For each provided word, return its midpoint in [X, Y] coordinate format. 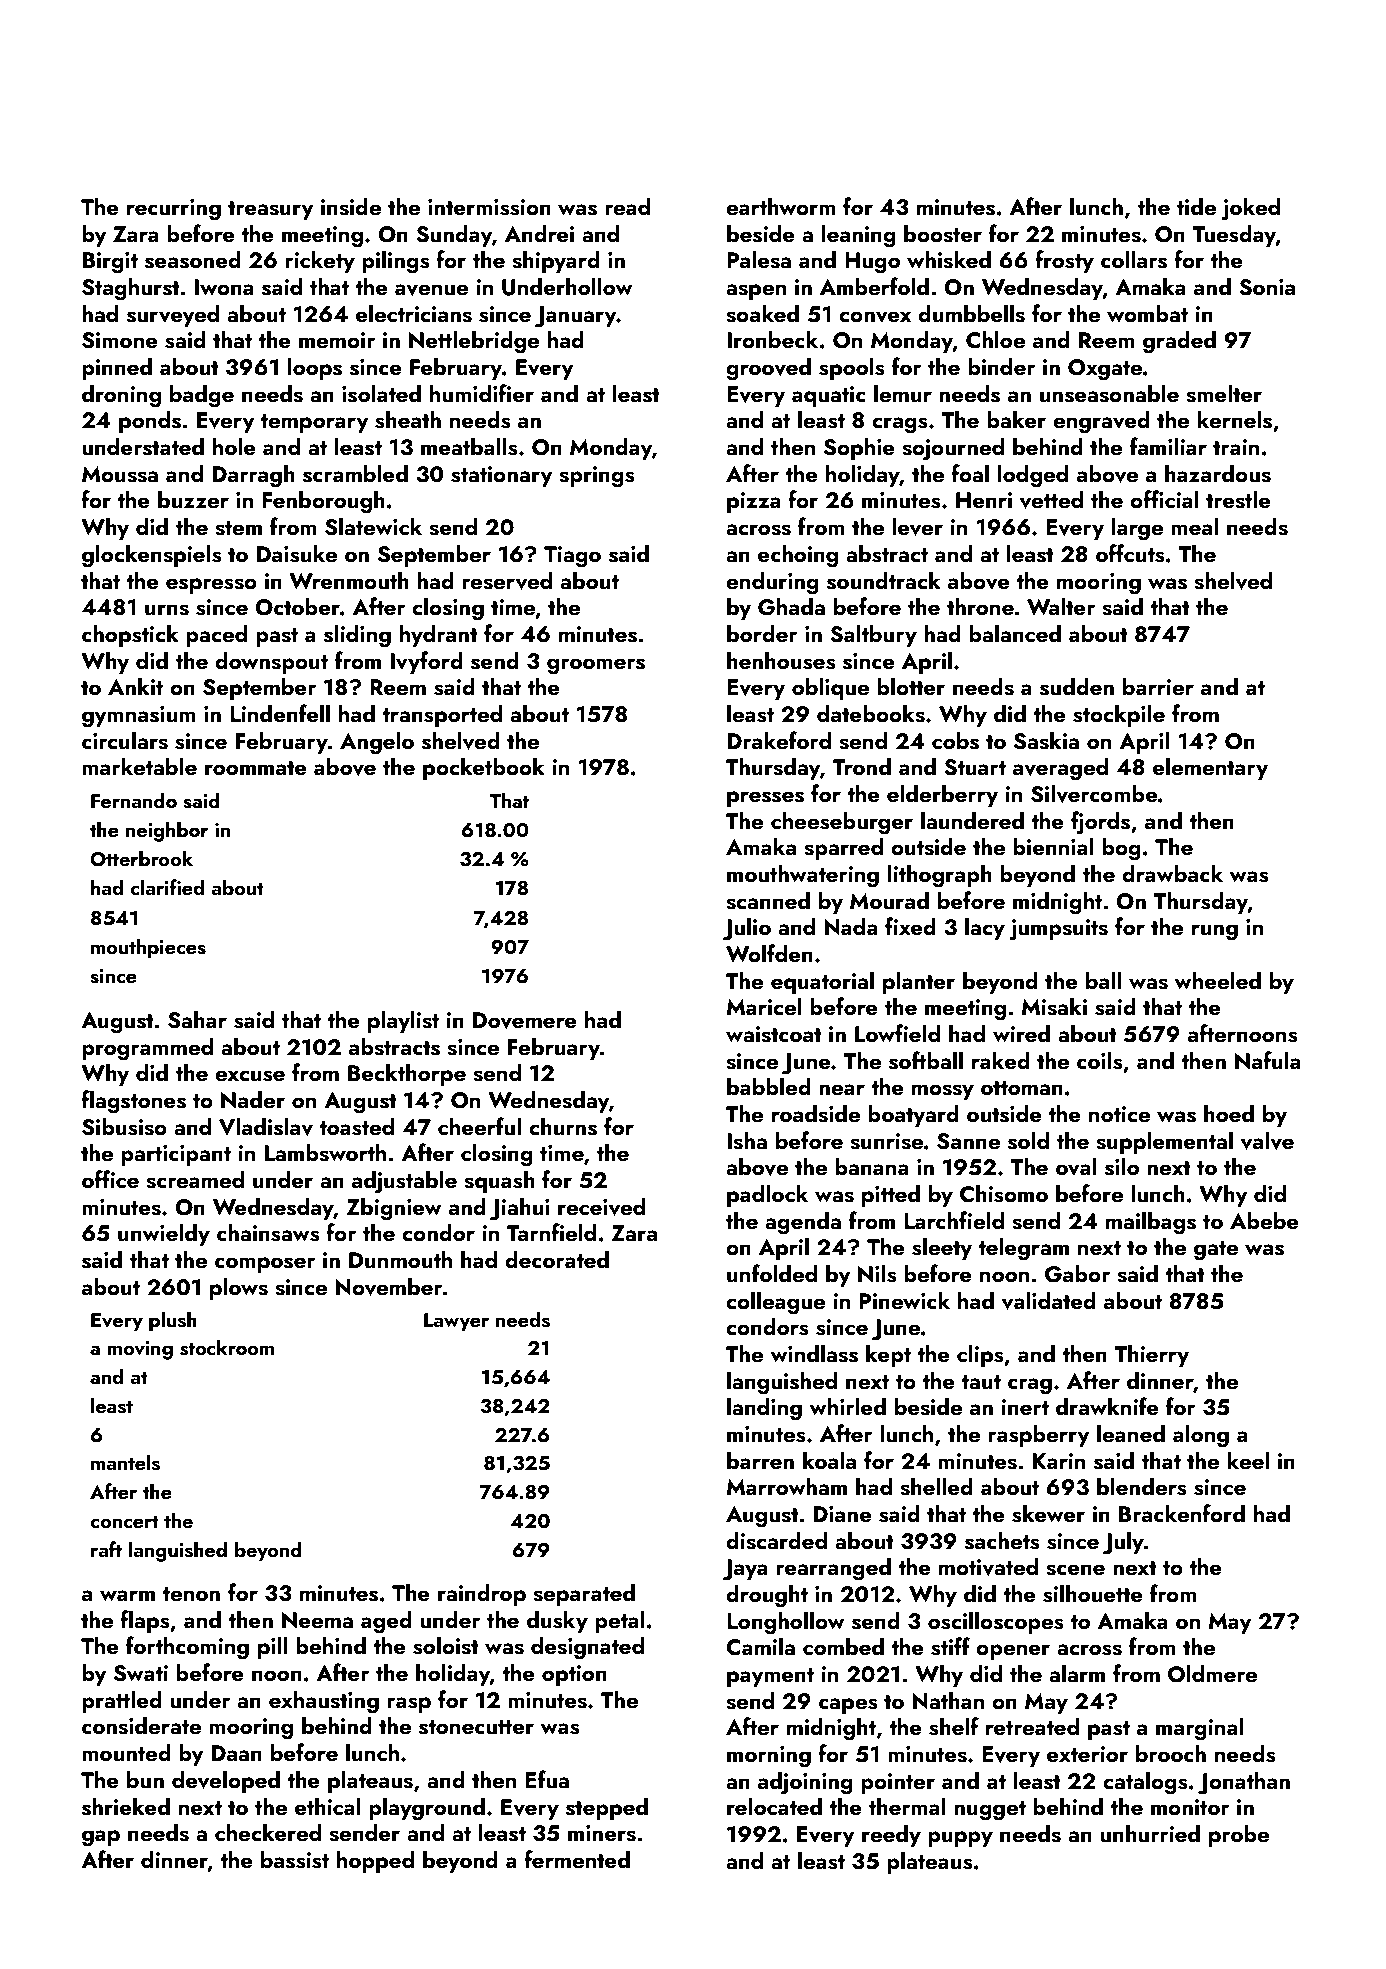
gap [101, 1838]
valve [1267, 1140]
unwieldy [164, 1234]
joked [1250, 209]
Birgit [110, 263]
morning [769, 1757]
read [627, 206]
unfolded [772, 1273]
